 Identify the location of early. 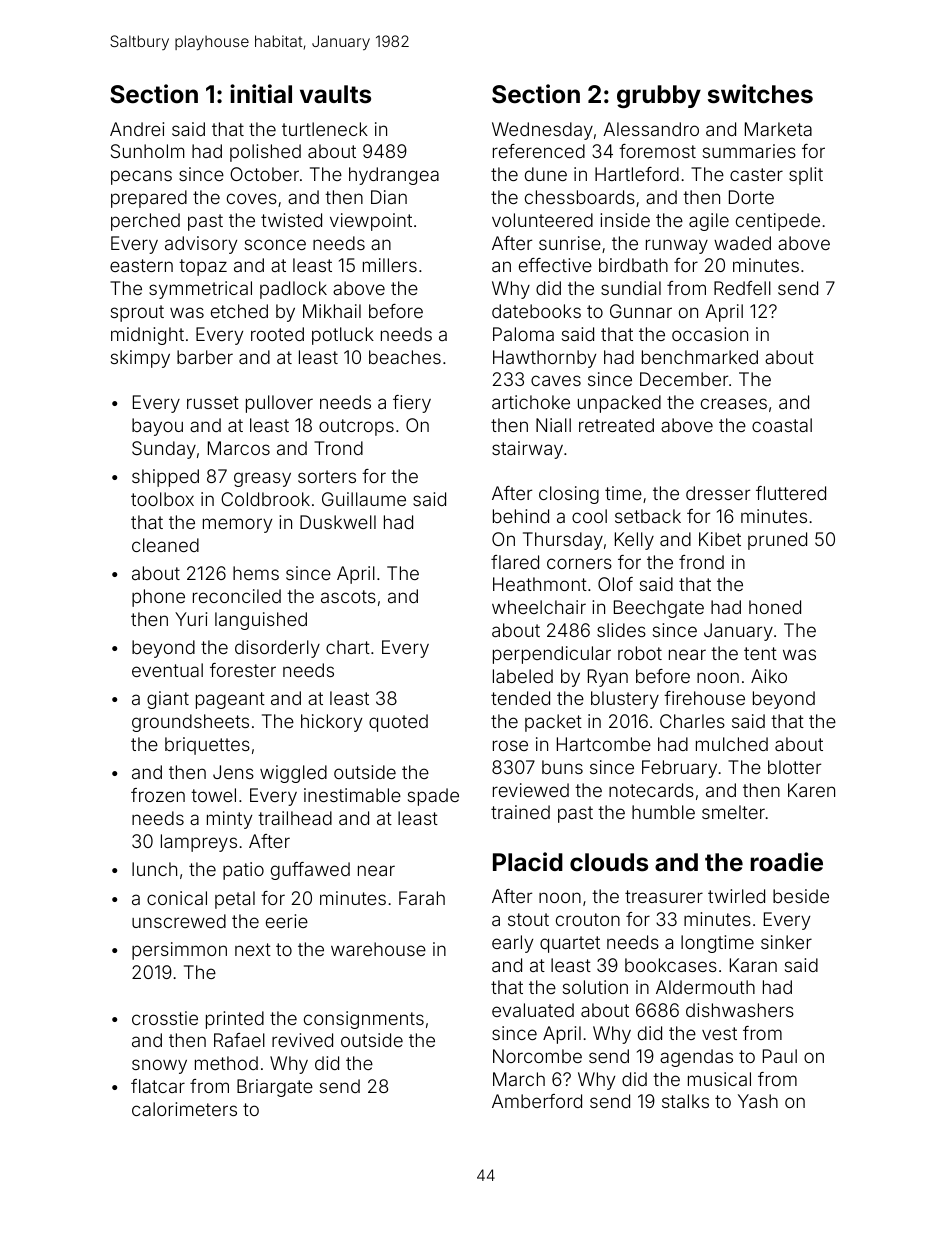
(512, 944).
